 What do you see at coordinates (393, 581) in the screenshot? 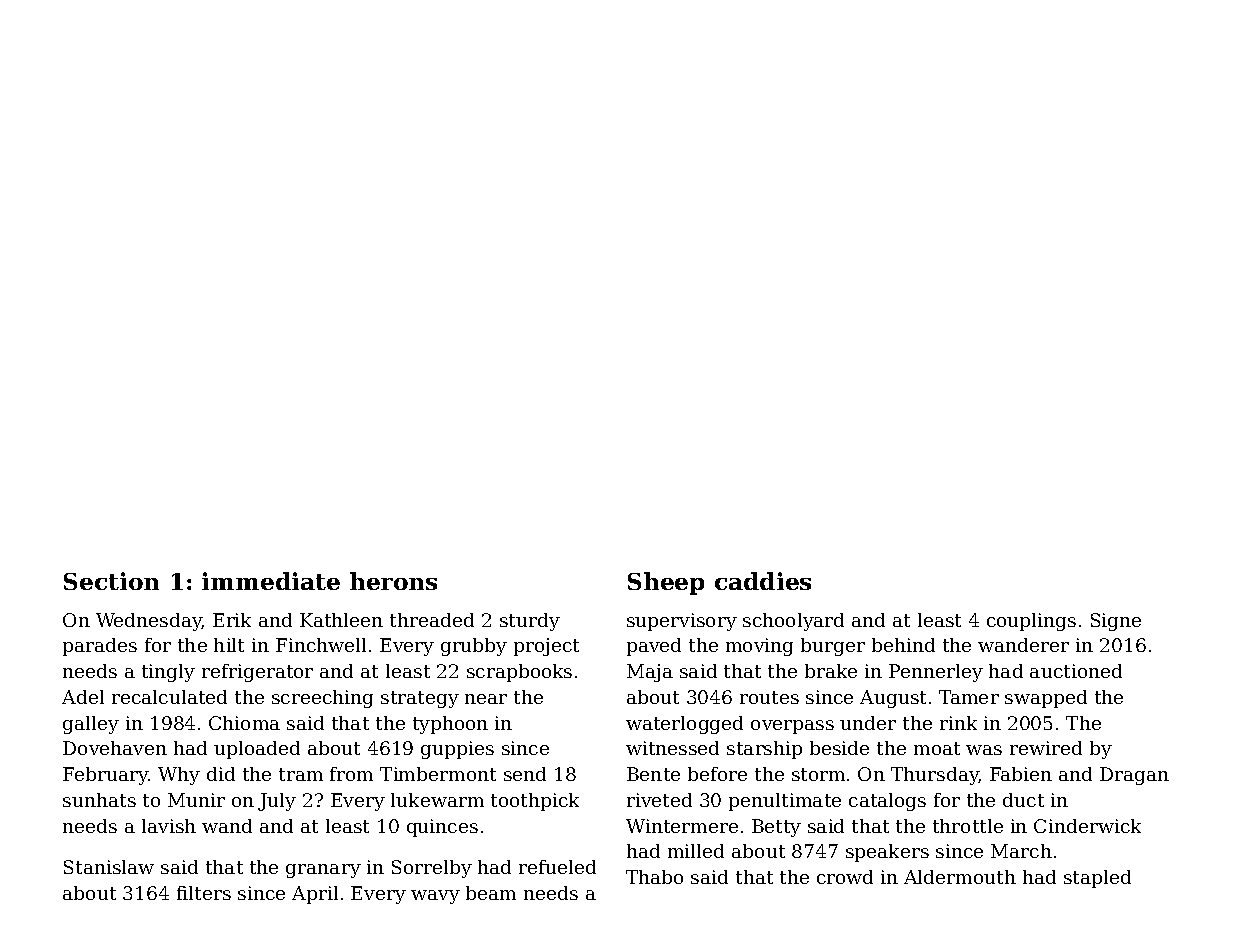
I see `herons` at bounding box center [393, 581].
